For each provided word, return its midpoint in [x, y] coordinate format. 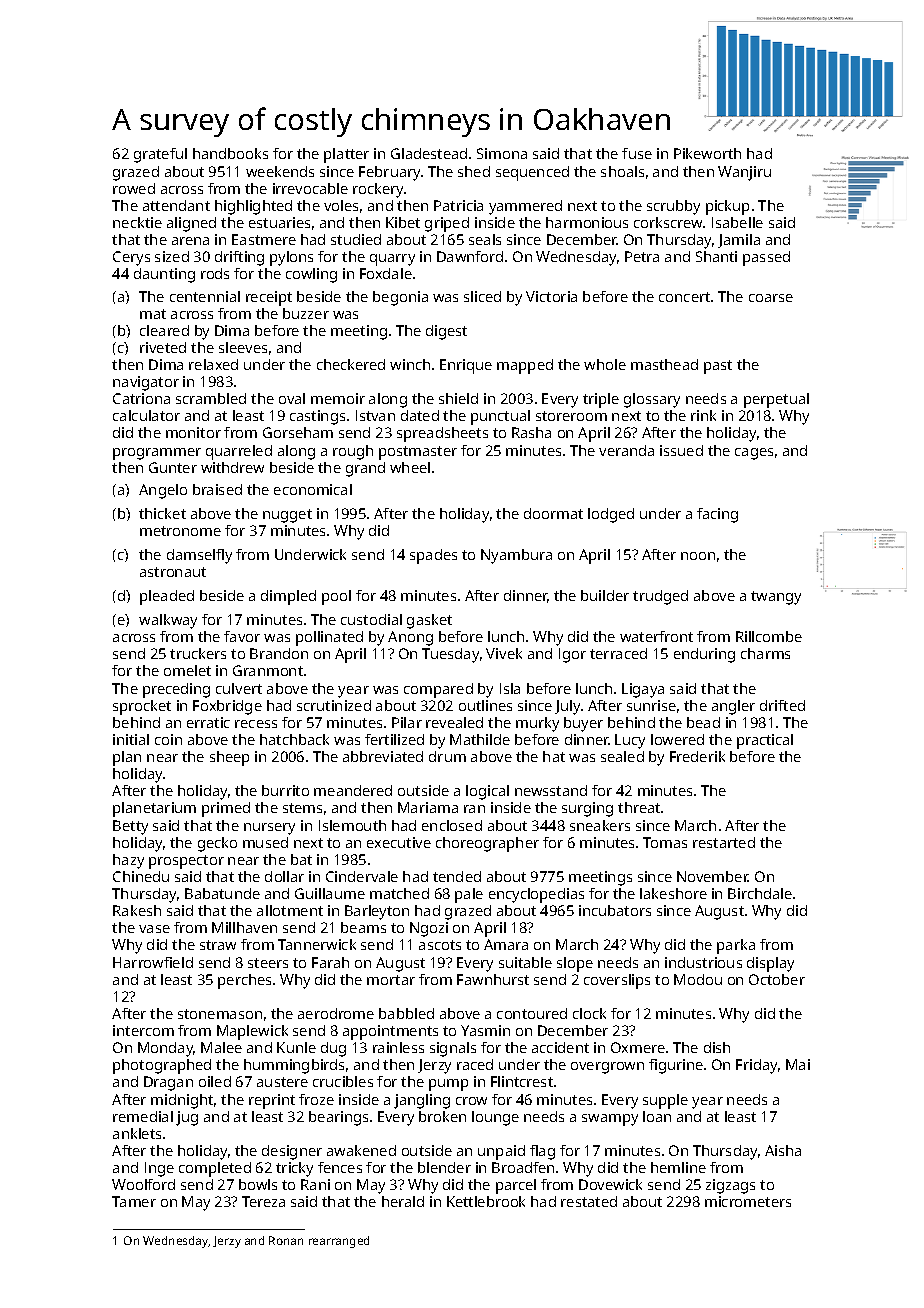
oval [292, 398]
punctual [500, 417]
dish [717, 1047]
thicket [162, 513]
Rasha [531, 432]
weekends [280, 171]
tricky [294, 1169]
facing [717, 515]
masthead [664, 364]
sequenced [532, 173]
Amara [506, 944]
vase [154, 929]
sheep [229, 758]
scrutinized [334, 705]
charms [765, 653]
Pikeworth [707, 153]
